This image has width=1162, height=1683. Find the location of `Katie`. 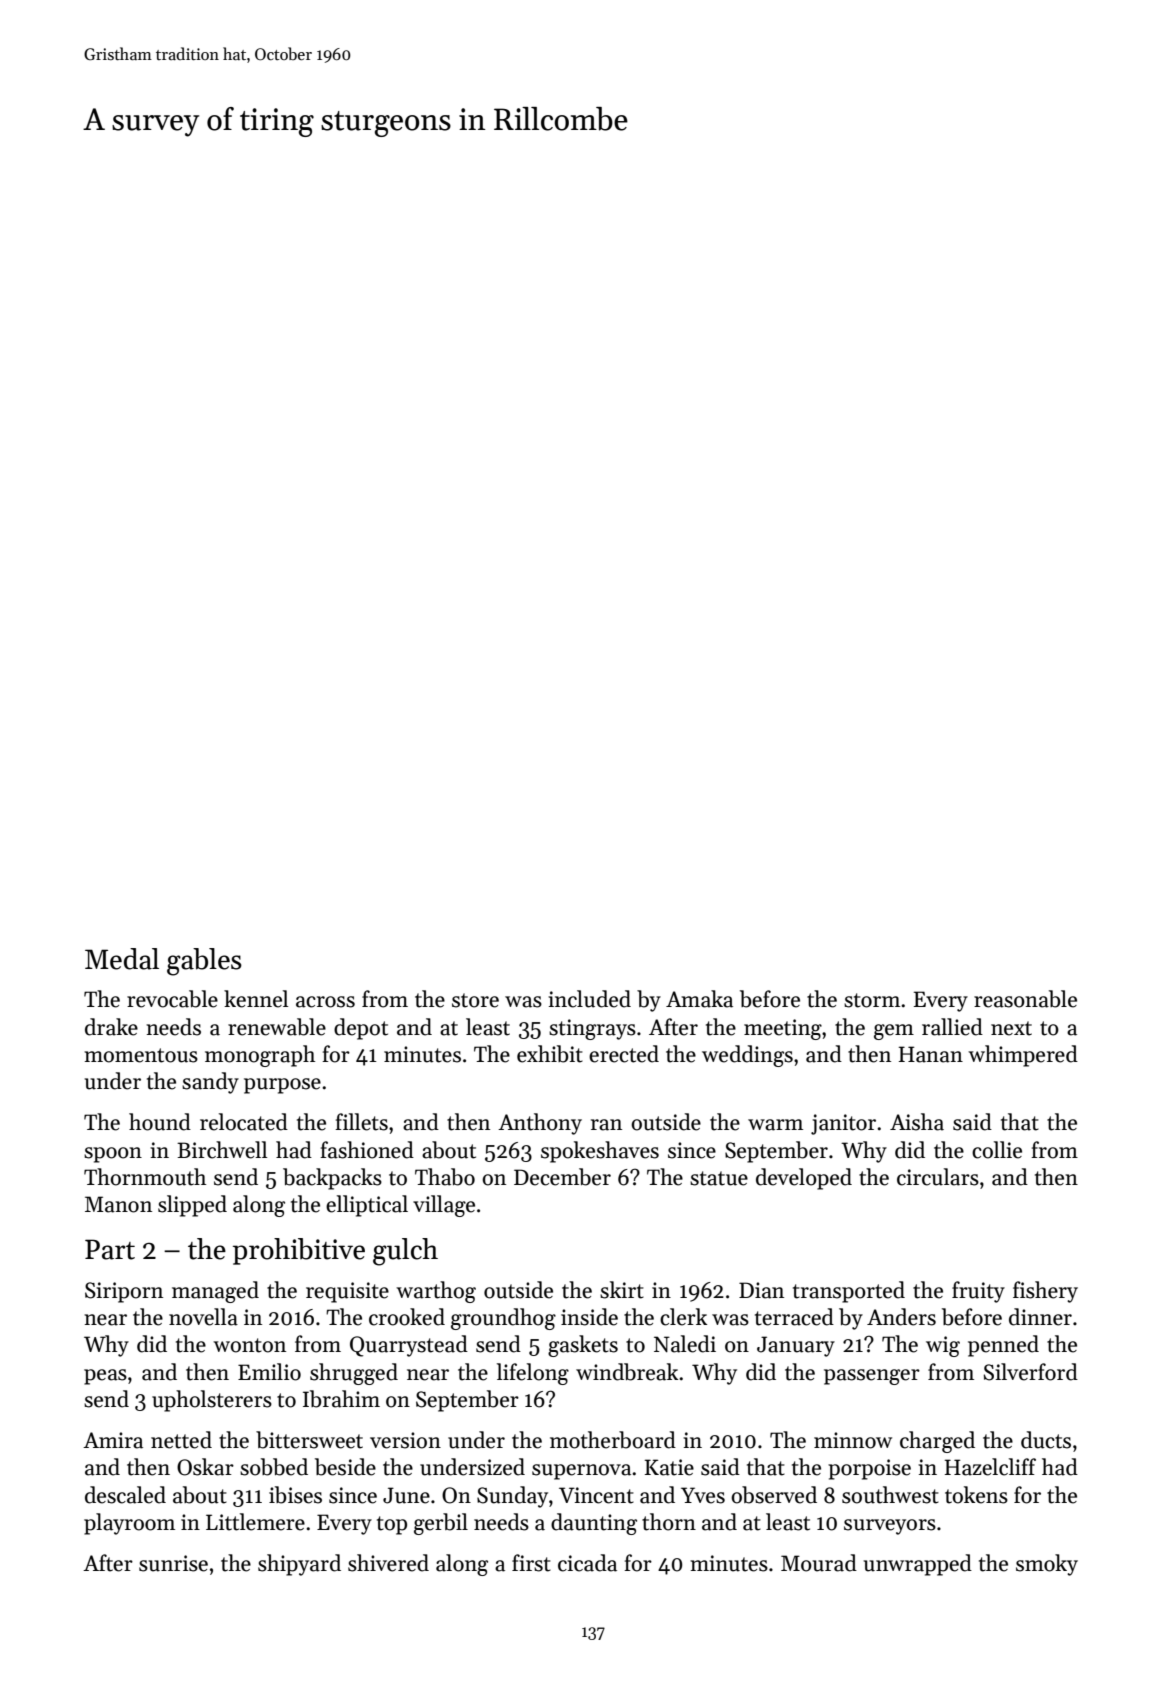

Katie is located at coordinates (669, 1467).
